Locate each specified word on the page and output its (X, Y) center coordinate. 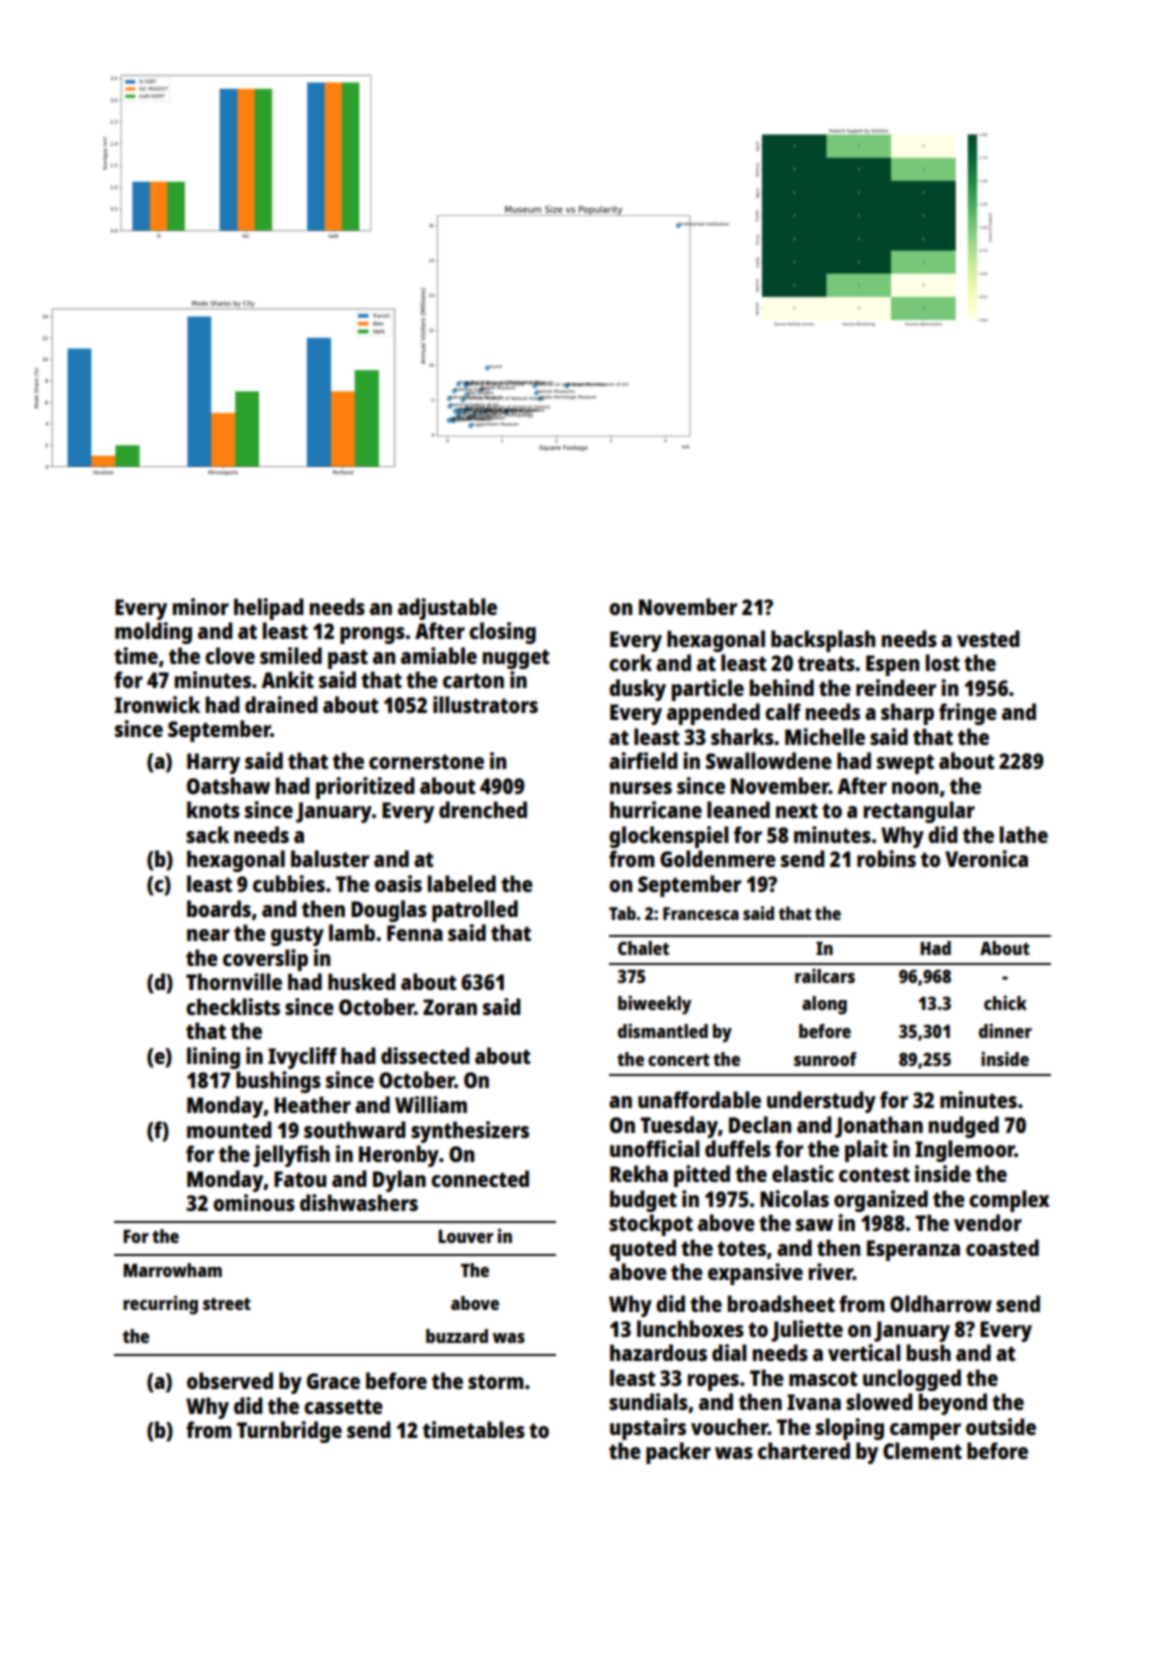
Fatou (300, 1179)
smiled (291, 655)
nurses (641, 788)
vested (988, 638)
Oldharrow (941, 1303)
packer (678, 1453)
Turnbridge (289, 1432)
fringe (968, 714)
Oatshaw (228, 785)
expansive (755, 1274)
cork (630, 662)
